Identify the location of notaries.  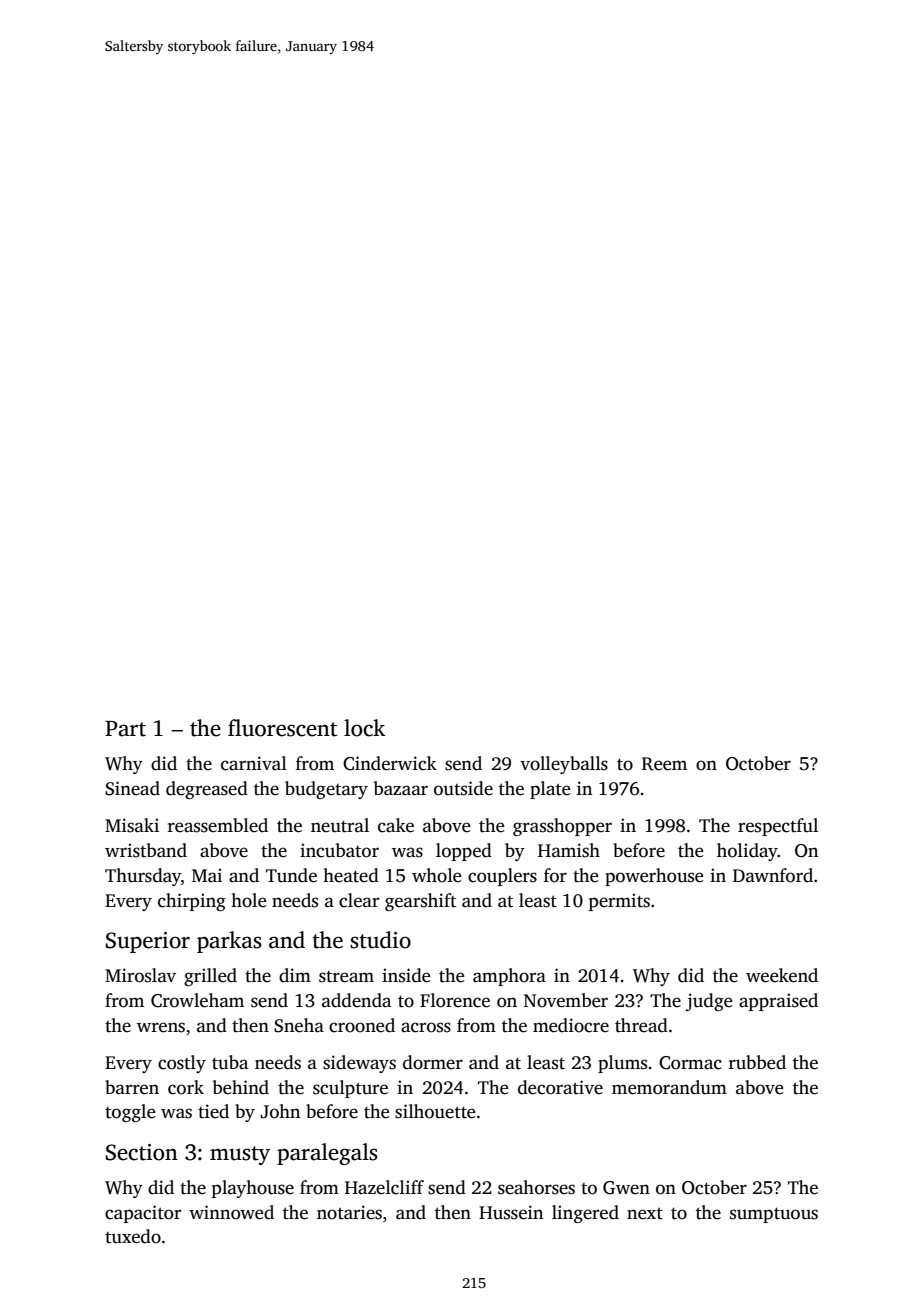
(349, 1212).
